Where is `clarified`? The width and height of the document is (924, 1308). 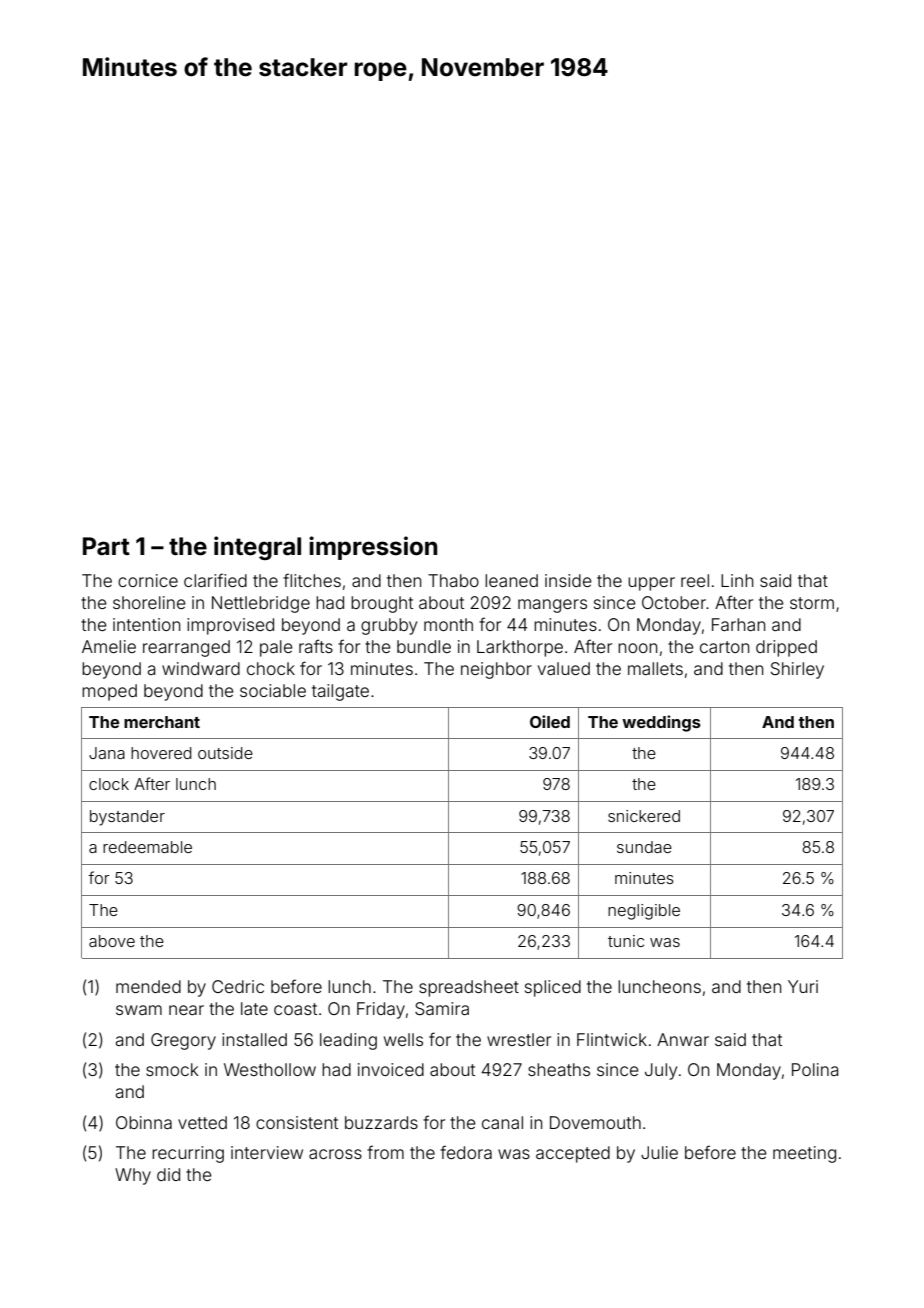
clarified is located at coordinates (215, 580).
